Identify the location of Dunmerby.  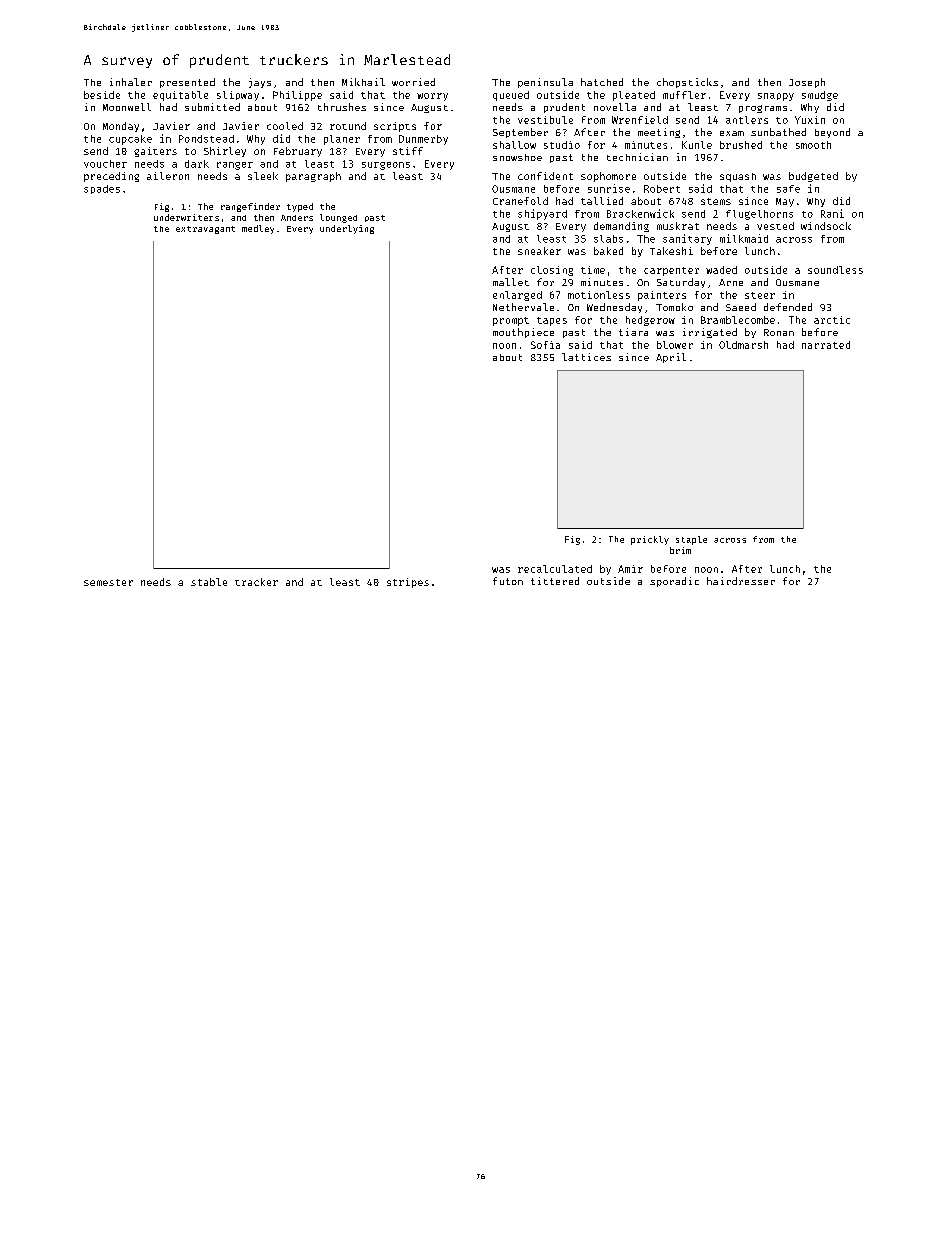
(423, 140).
